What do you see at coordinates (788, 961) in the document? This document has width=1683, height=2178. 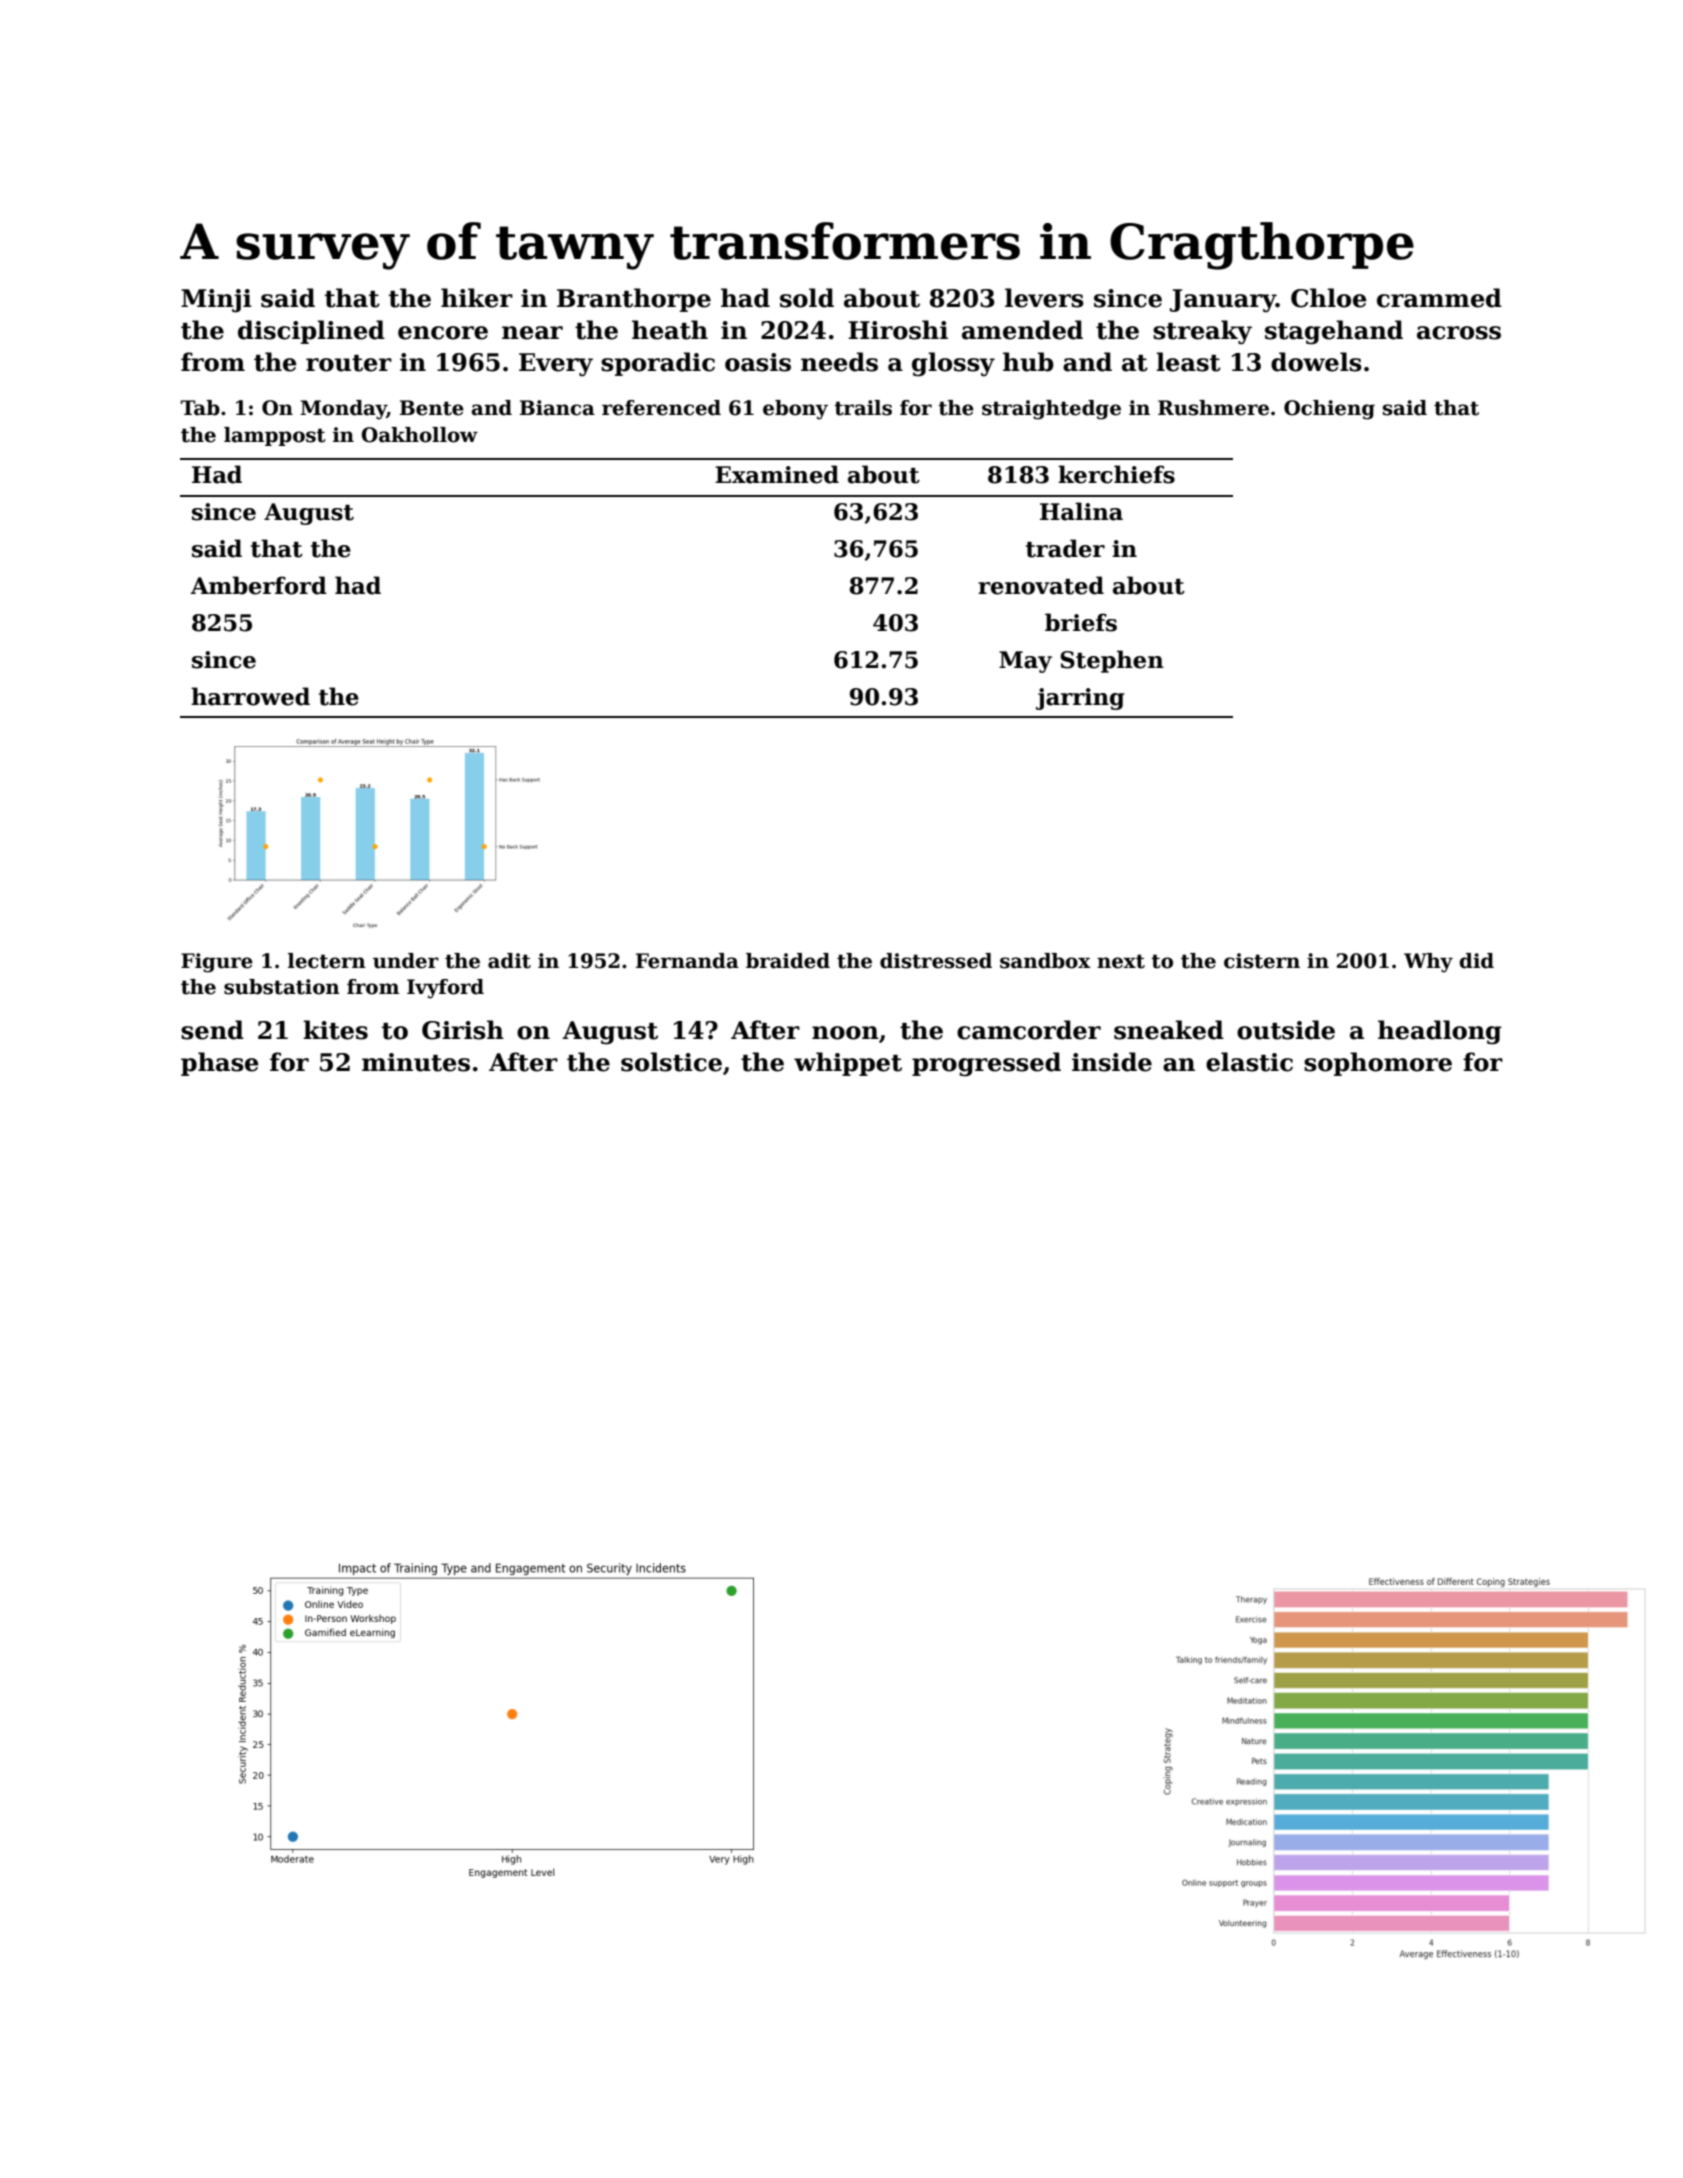 I see `braided` at bounding box center [788, 961].
